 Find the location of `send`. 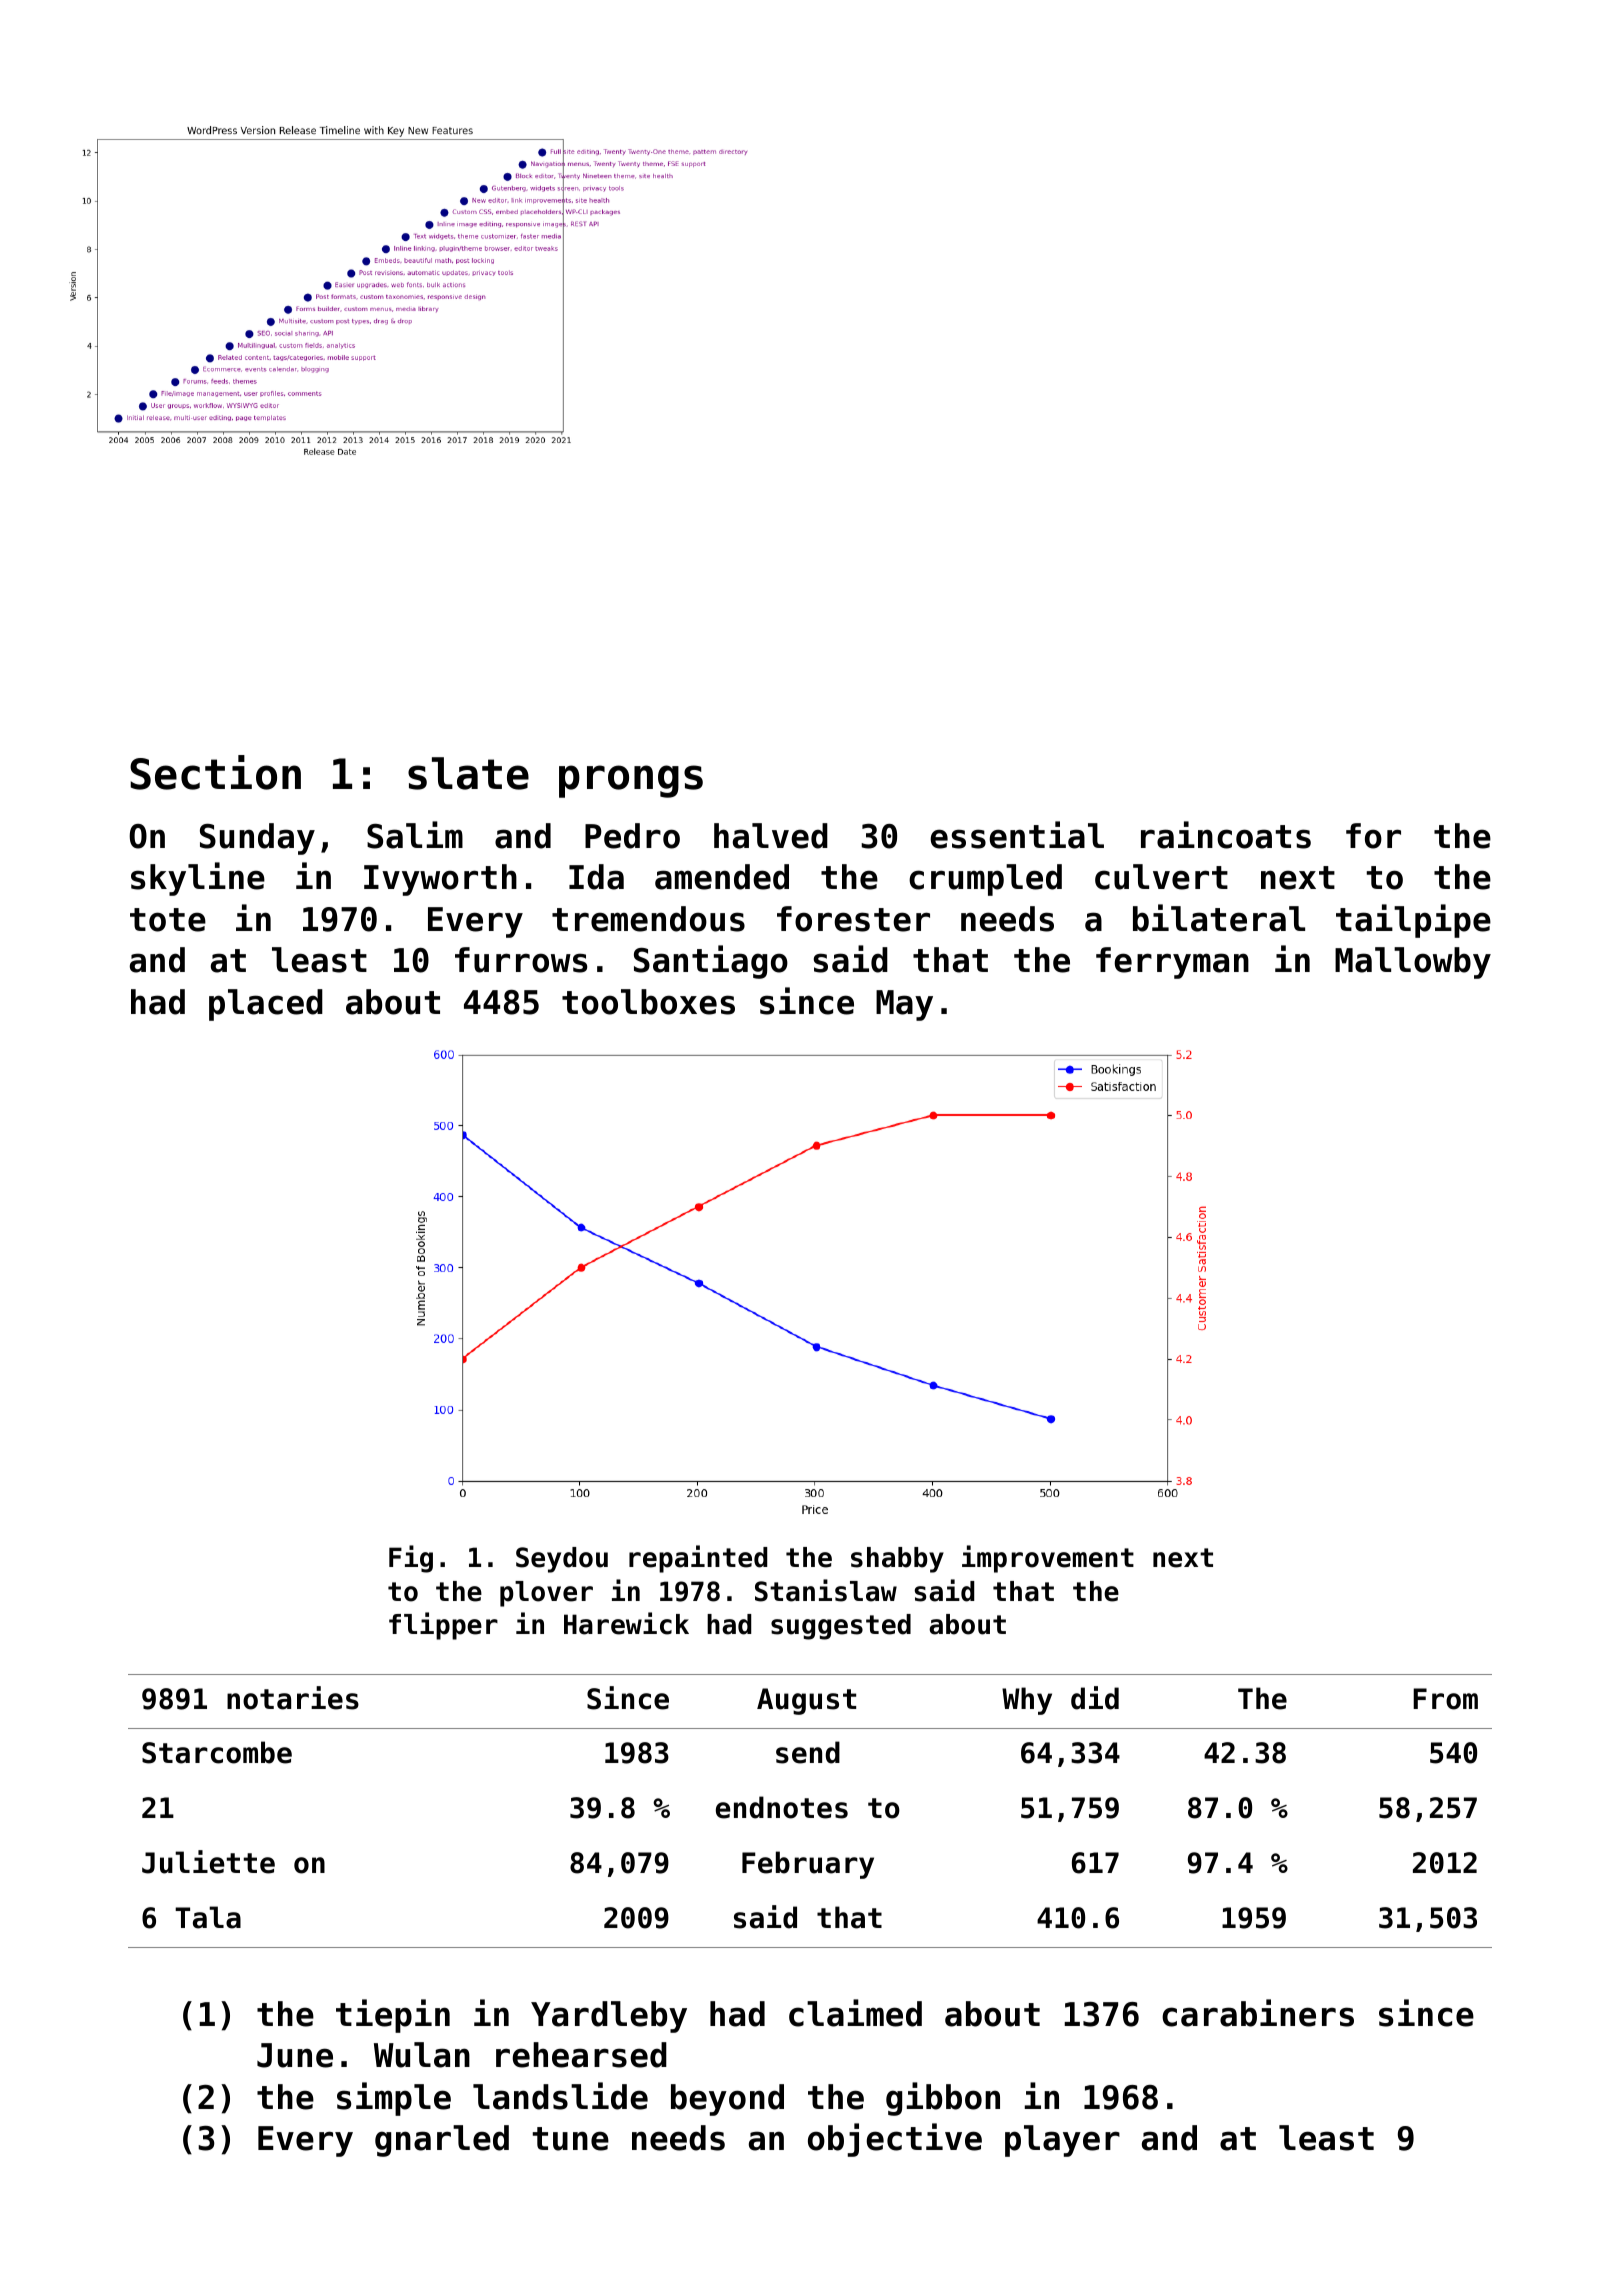

send is located at coordinates (808, 1752).
